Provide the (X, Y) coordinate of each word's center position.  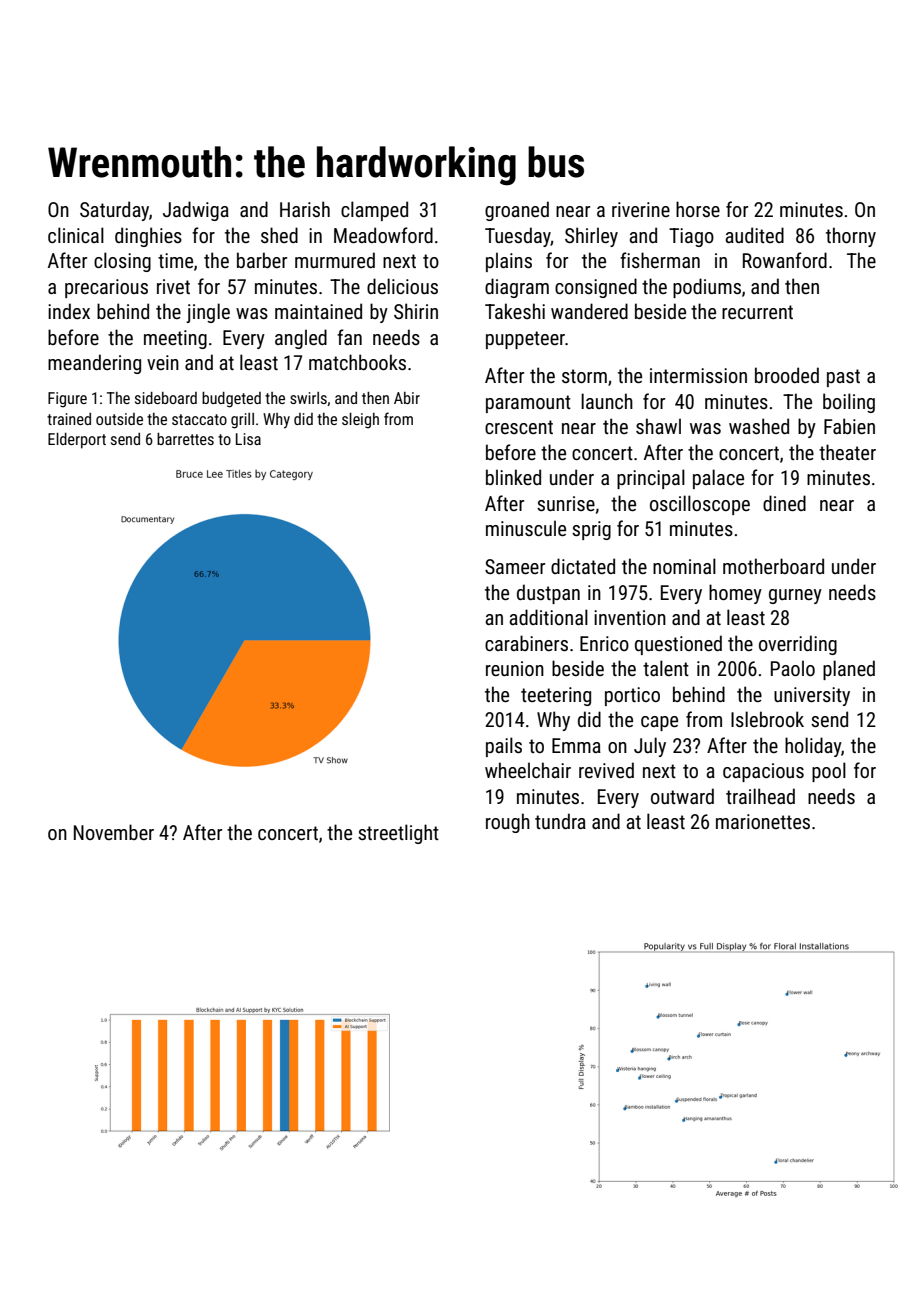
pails (504, 747)
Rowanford (785, 260)
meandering (94, 364)
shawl (658, 426)
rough (508, 823)
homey (735, 594)
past (843, 378)
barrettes (185, 439)
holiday (813, 747)
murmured (335, 260)
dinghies (148, 237)
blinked (513, 477)
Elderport (77, 441)
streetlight (398, 834)
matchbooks (357, 362)
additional (548, 617)
